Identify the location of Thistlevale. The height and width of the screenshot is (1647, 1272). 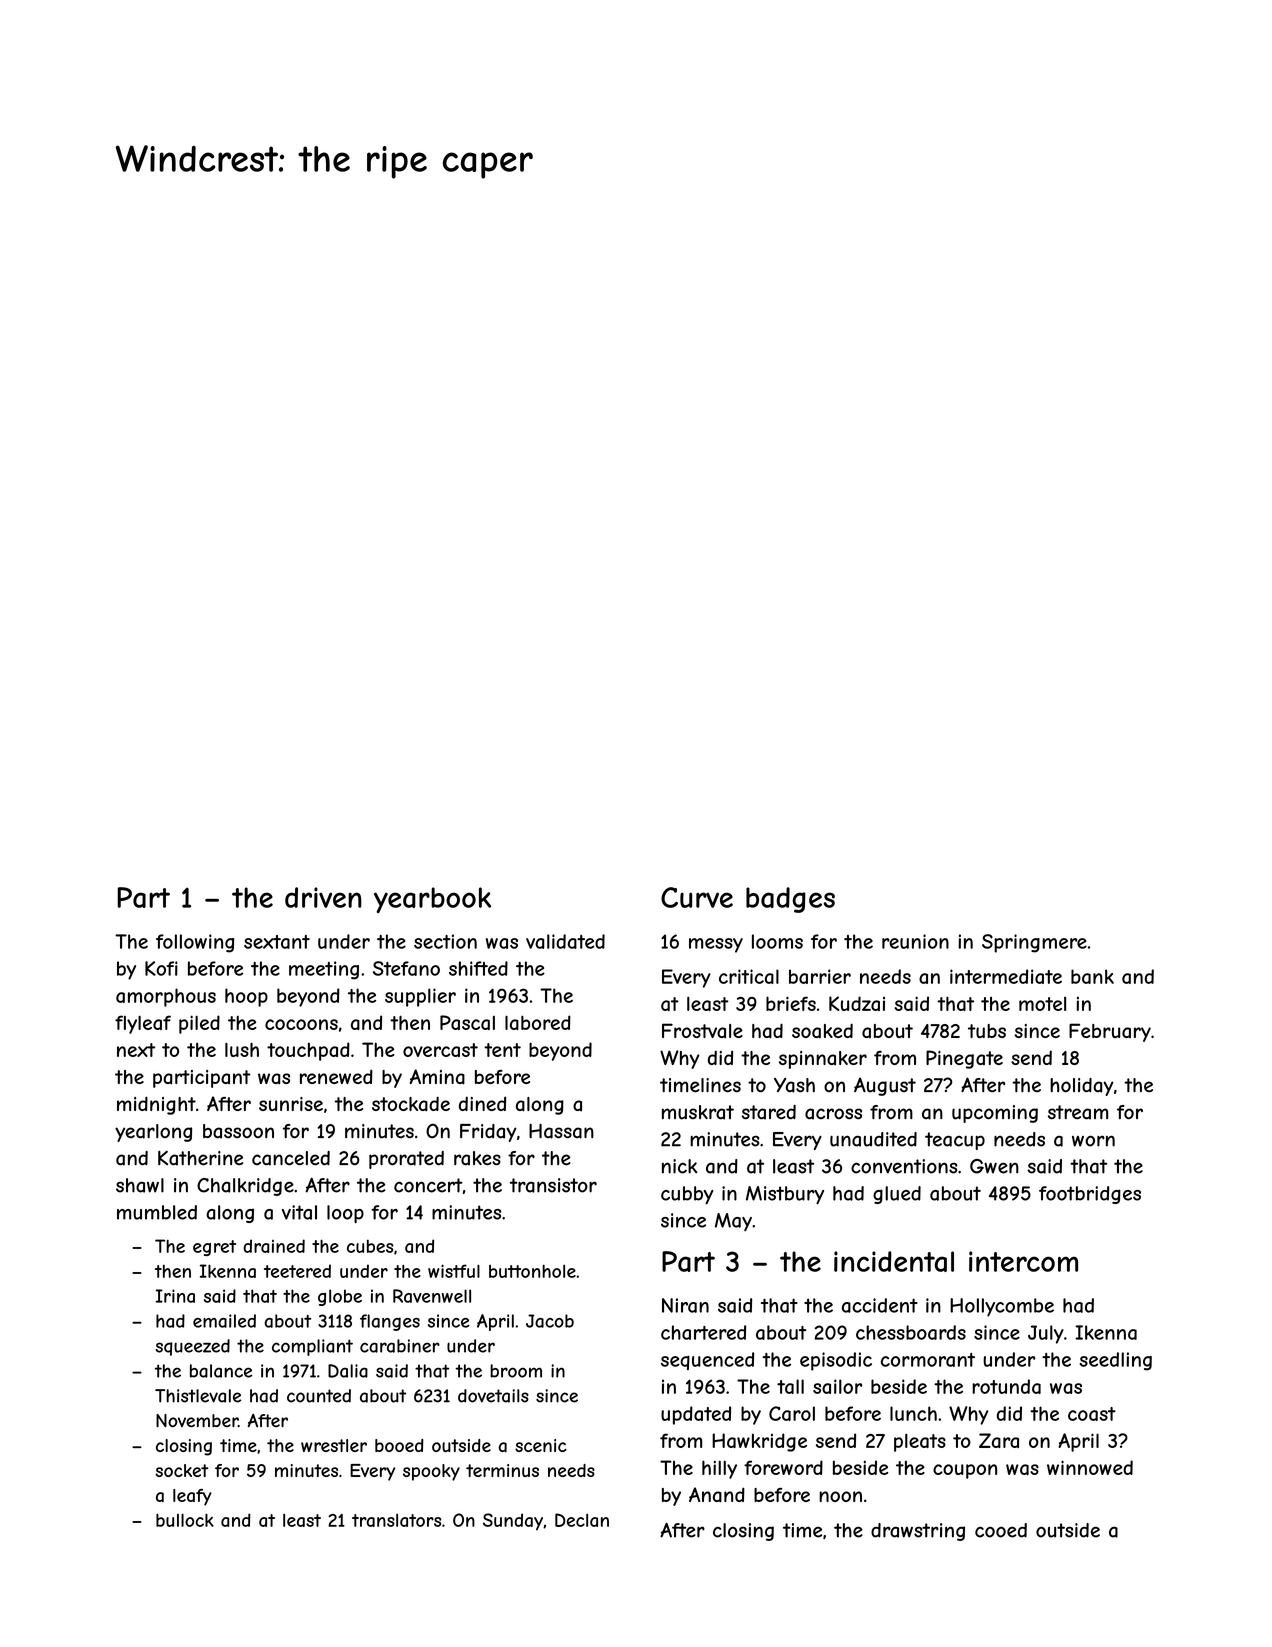
(198, 1396).
